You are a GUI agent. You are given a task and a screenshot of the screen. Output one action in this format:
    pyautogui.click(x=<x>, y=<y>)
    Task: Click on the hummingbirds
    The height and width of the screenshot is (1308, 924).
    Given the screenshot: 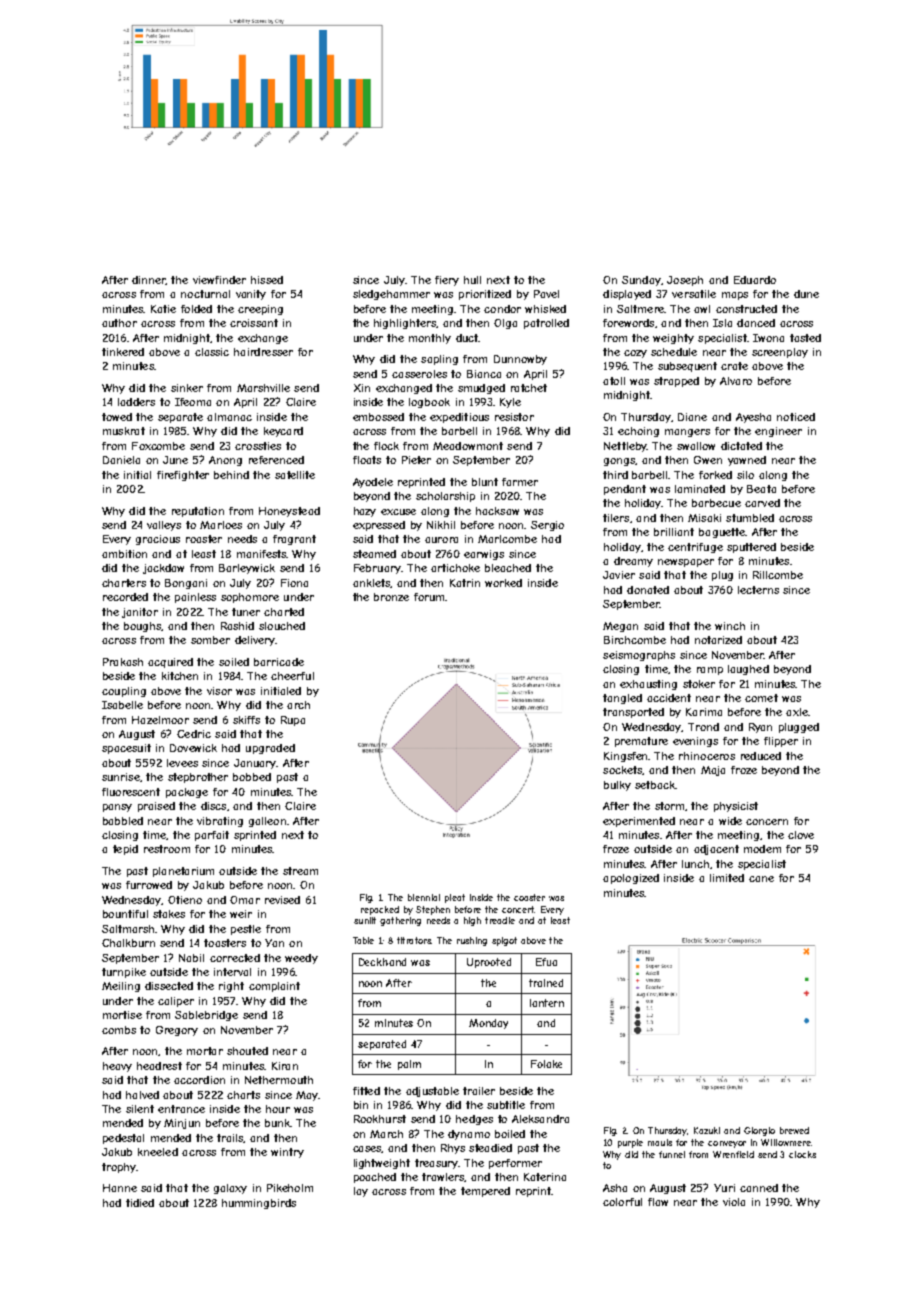 What is the action you would take?
    pyautogui.click(x=259, y=1204)
